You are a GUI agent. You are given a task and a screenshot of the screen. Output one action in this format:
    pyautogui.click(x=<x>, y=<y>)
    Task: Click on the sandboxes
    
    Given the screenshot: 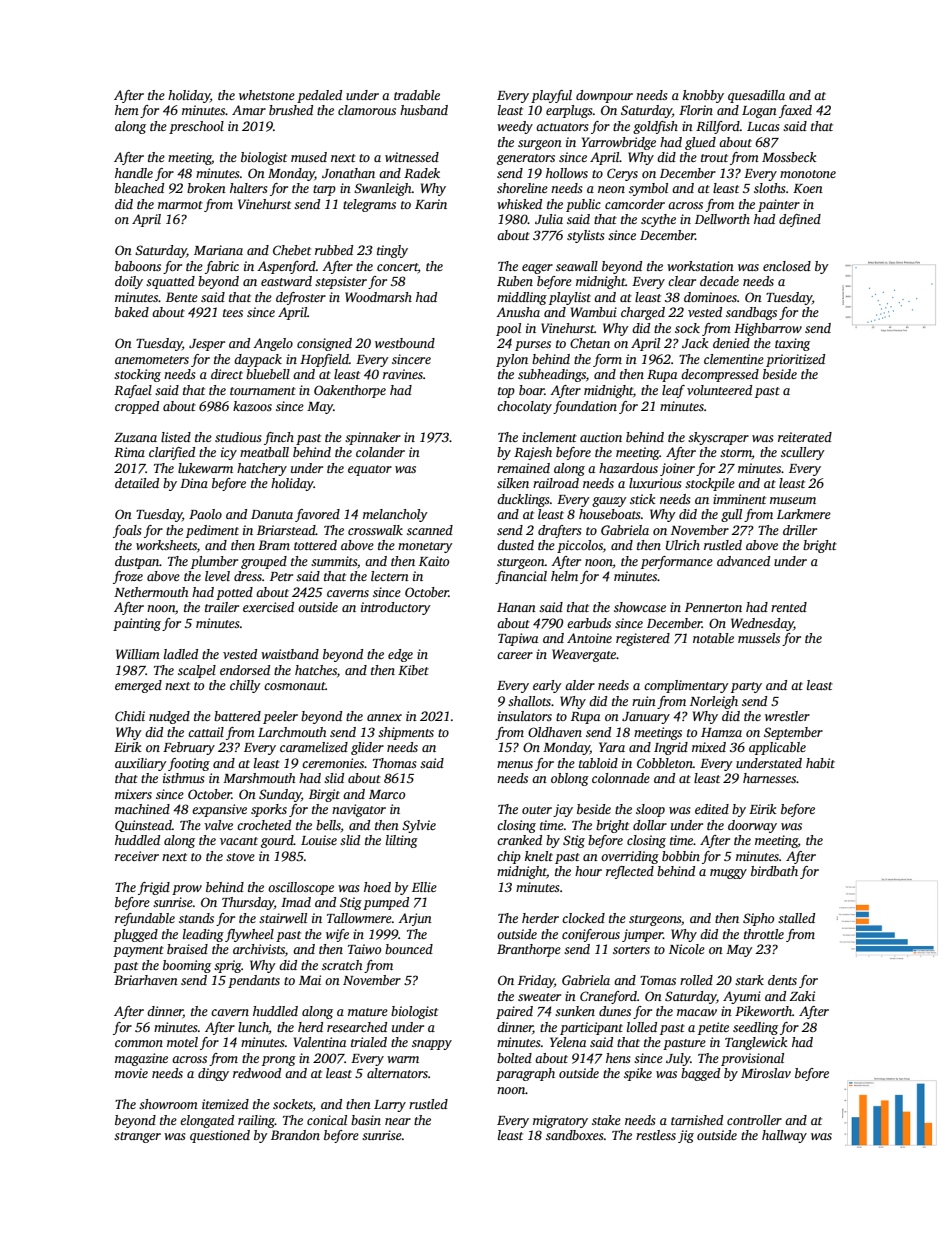 What is the action you would take?
    pyautogui.click(x=575, y=1135)
